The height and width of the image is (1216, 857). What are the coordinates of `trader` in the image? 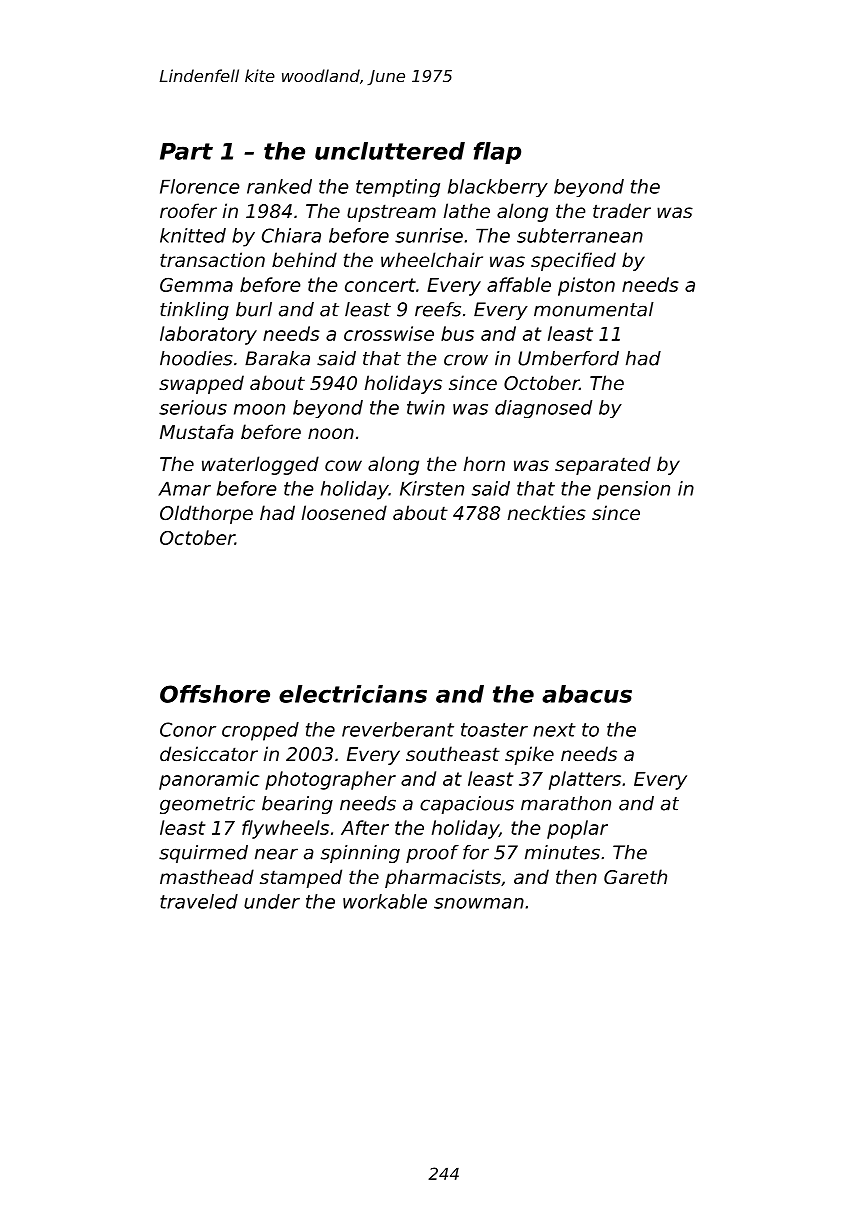 It's located at (622, 210).
